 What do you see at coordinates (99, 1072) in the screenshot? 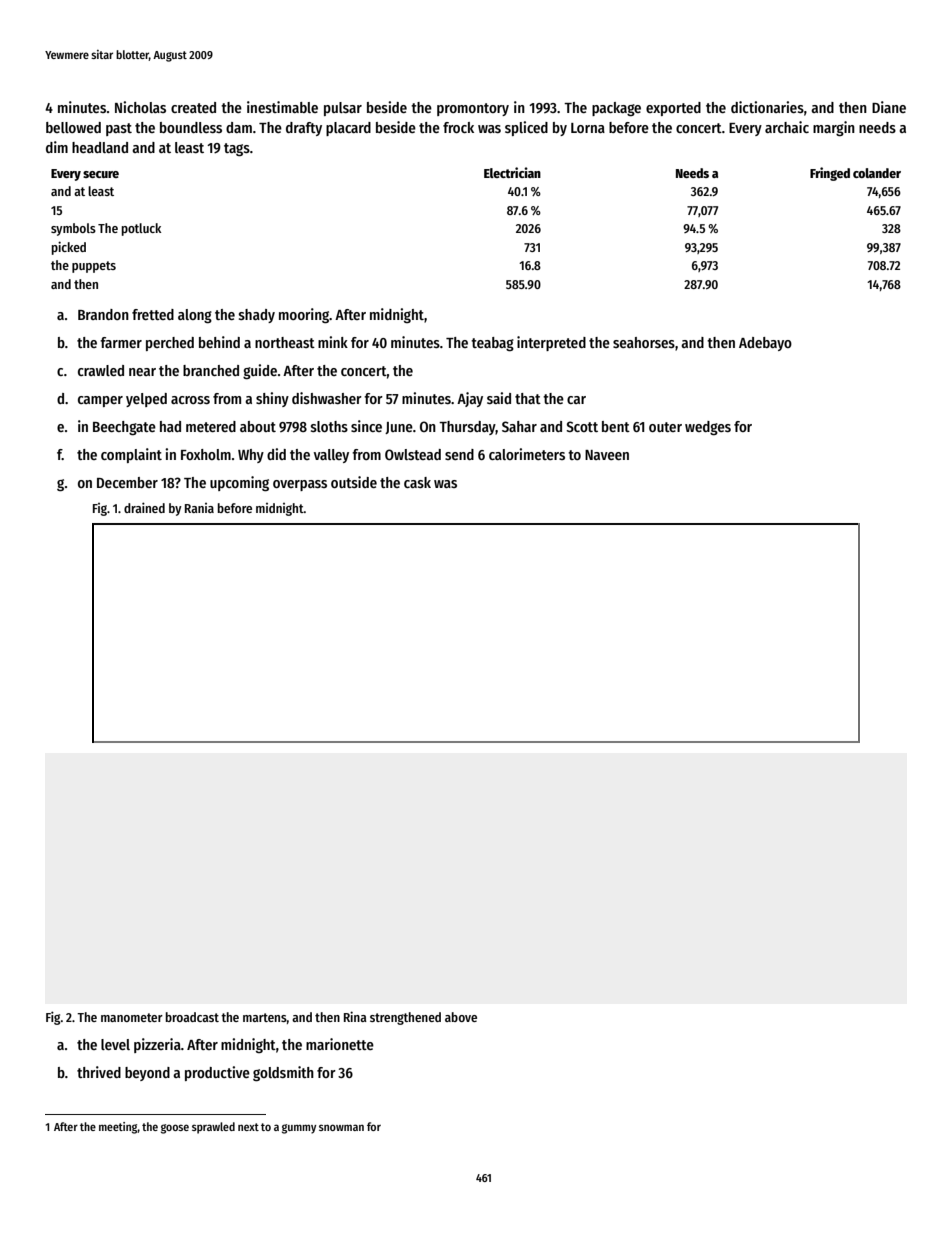
I see `thrived` at bounding box center [99, 1072].
